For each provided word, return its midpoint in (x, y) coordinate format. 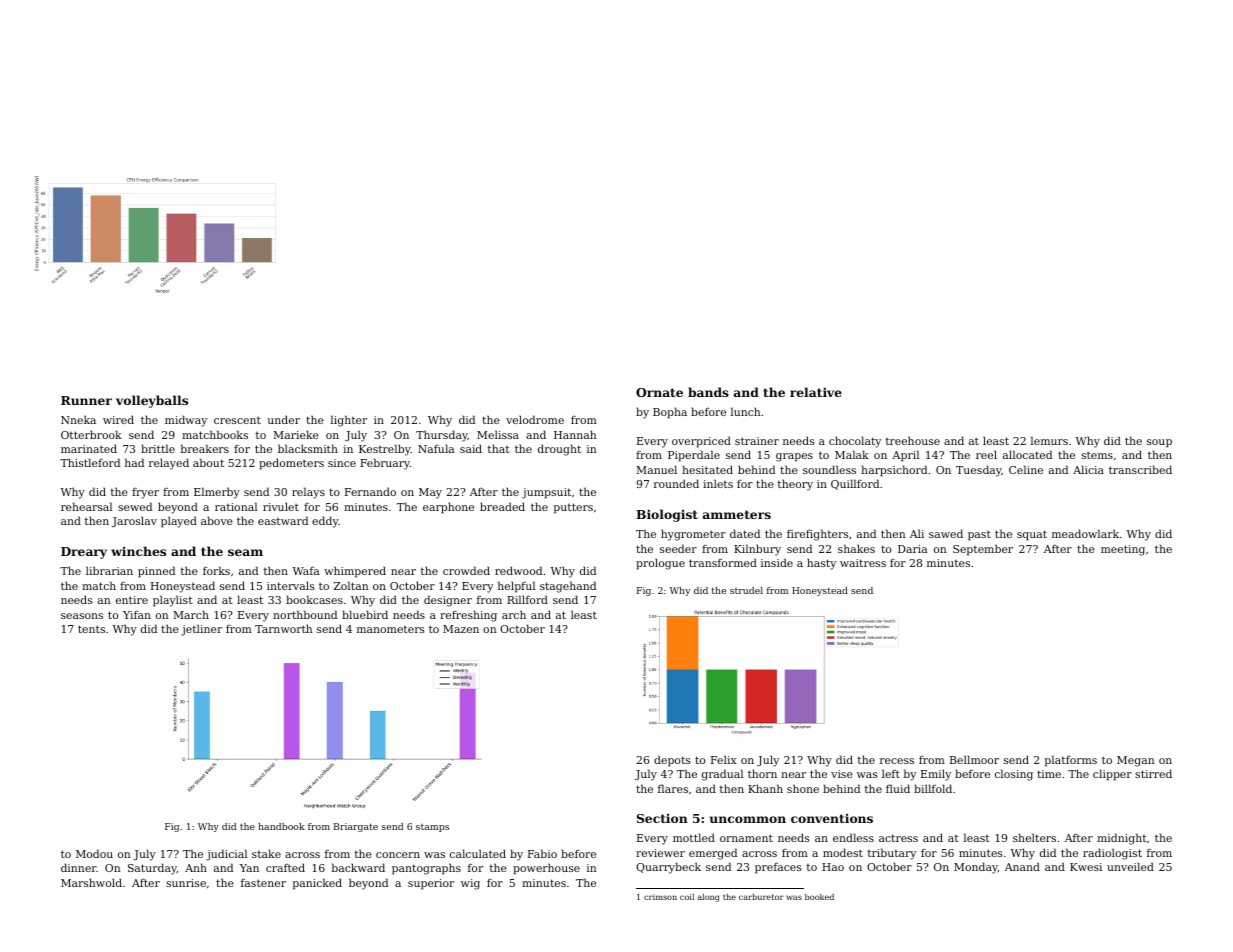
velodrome (535, 419)
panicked (317, 884)
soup (1159, 443)
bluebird (365, 614)
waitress (863, 563)
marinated (89, 448)
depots (672, 761)
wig (470, 884)
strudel (746, 590)
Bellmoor (974, 759)
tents (91, 629)
